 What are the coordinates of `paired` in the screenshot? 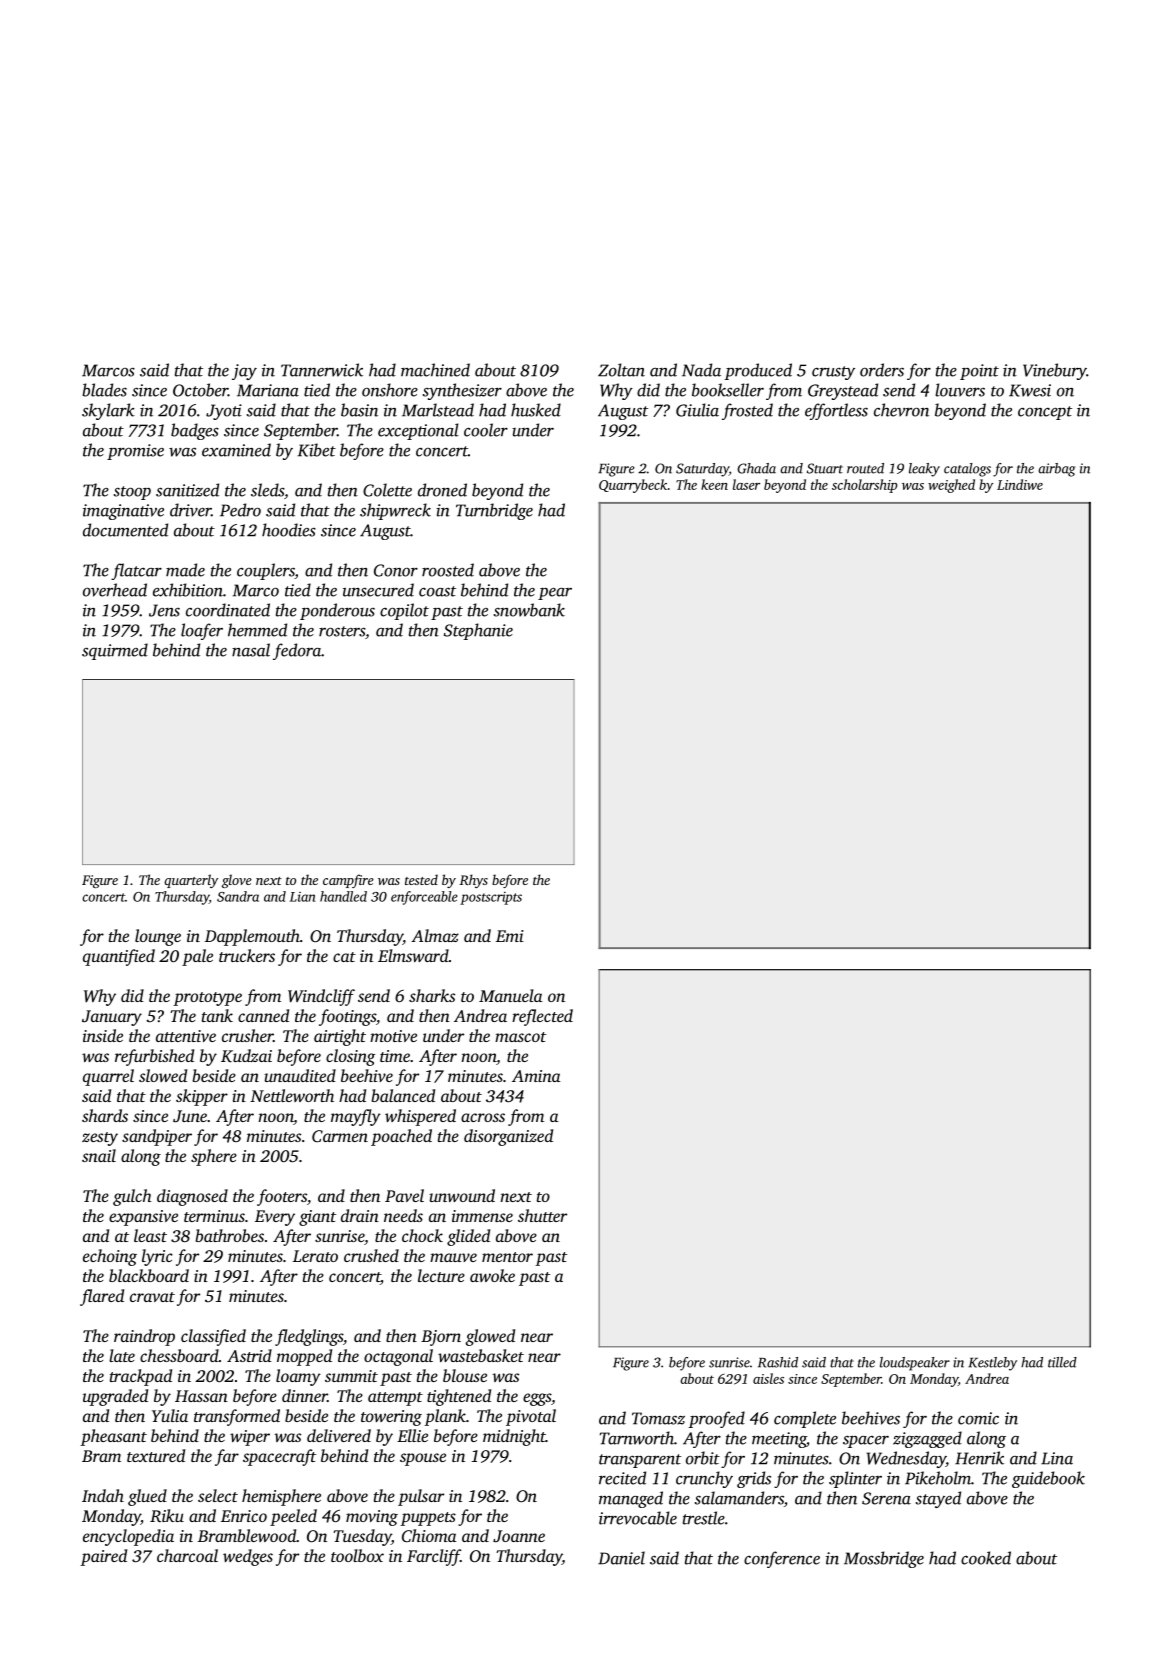 It's located at (103, 1557).
